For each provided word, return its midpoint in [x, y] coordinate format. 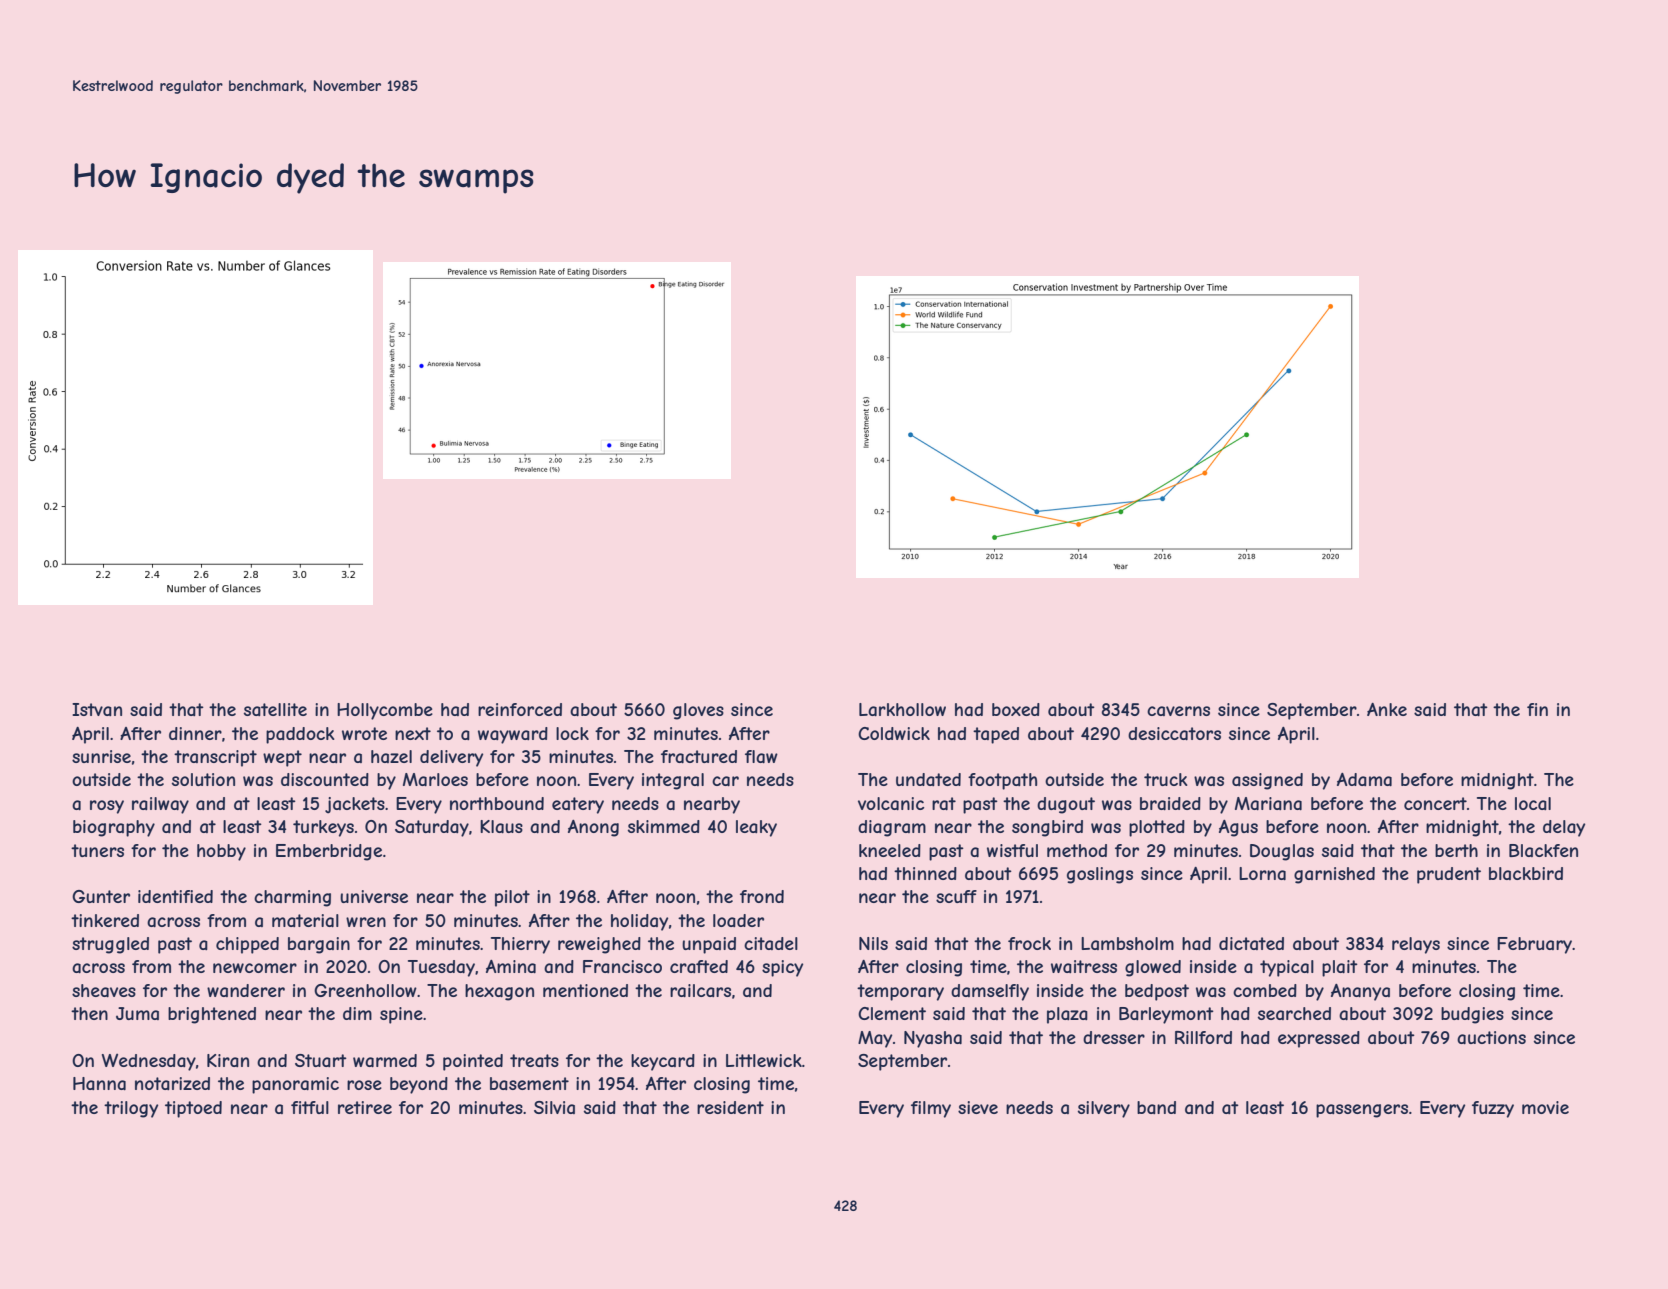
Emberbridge [329, 852]
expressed [1319, 1039]
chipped [247, 945]
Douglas [1282, 852]
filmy [931, 1109]
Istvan [97, 709]
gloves [698, 711]
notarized [172, 1083]
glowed [1153, 968]
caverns [1178, 711]
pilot [512, 898]
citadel [771, 943]
